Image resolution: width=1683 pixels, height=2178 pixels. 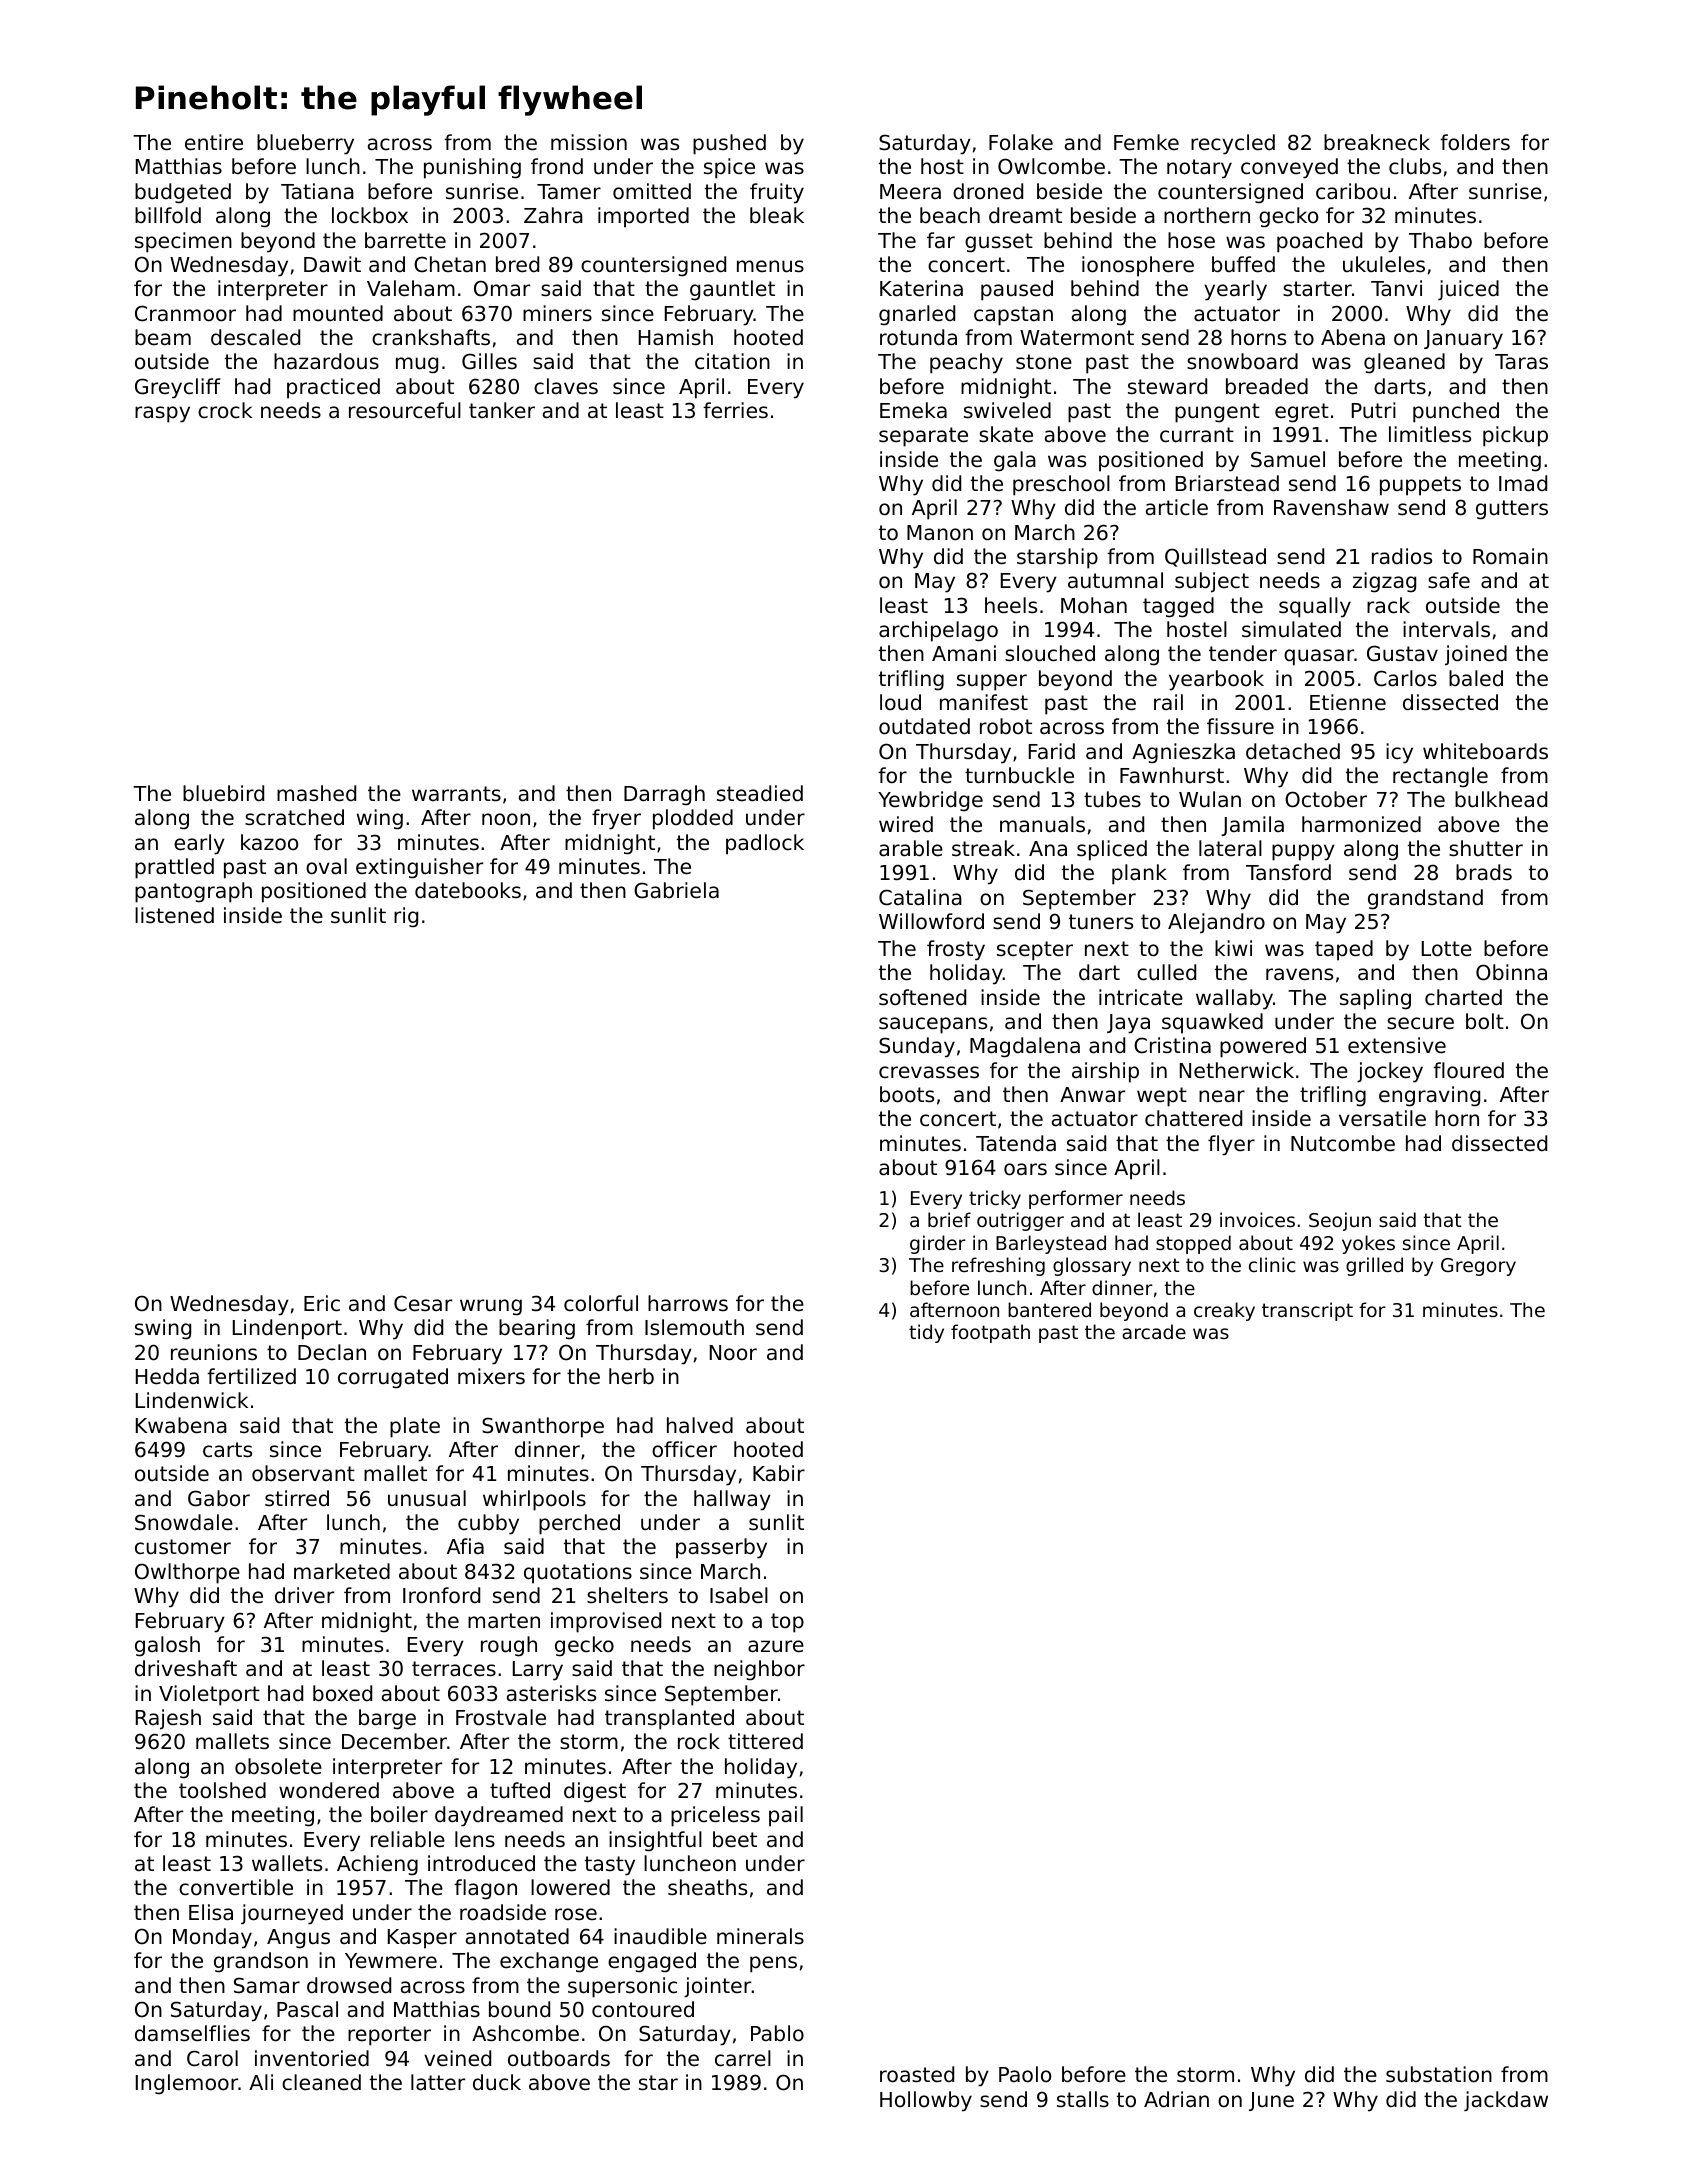 What do you see at coordinates (759, 1670) in the document?
I see `neighbor` at bounding box center [759, 1670].
